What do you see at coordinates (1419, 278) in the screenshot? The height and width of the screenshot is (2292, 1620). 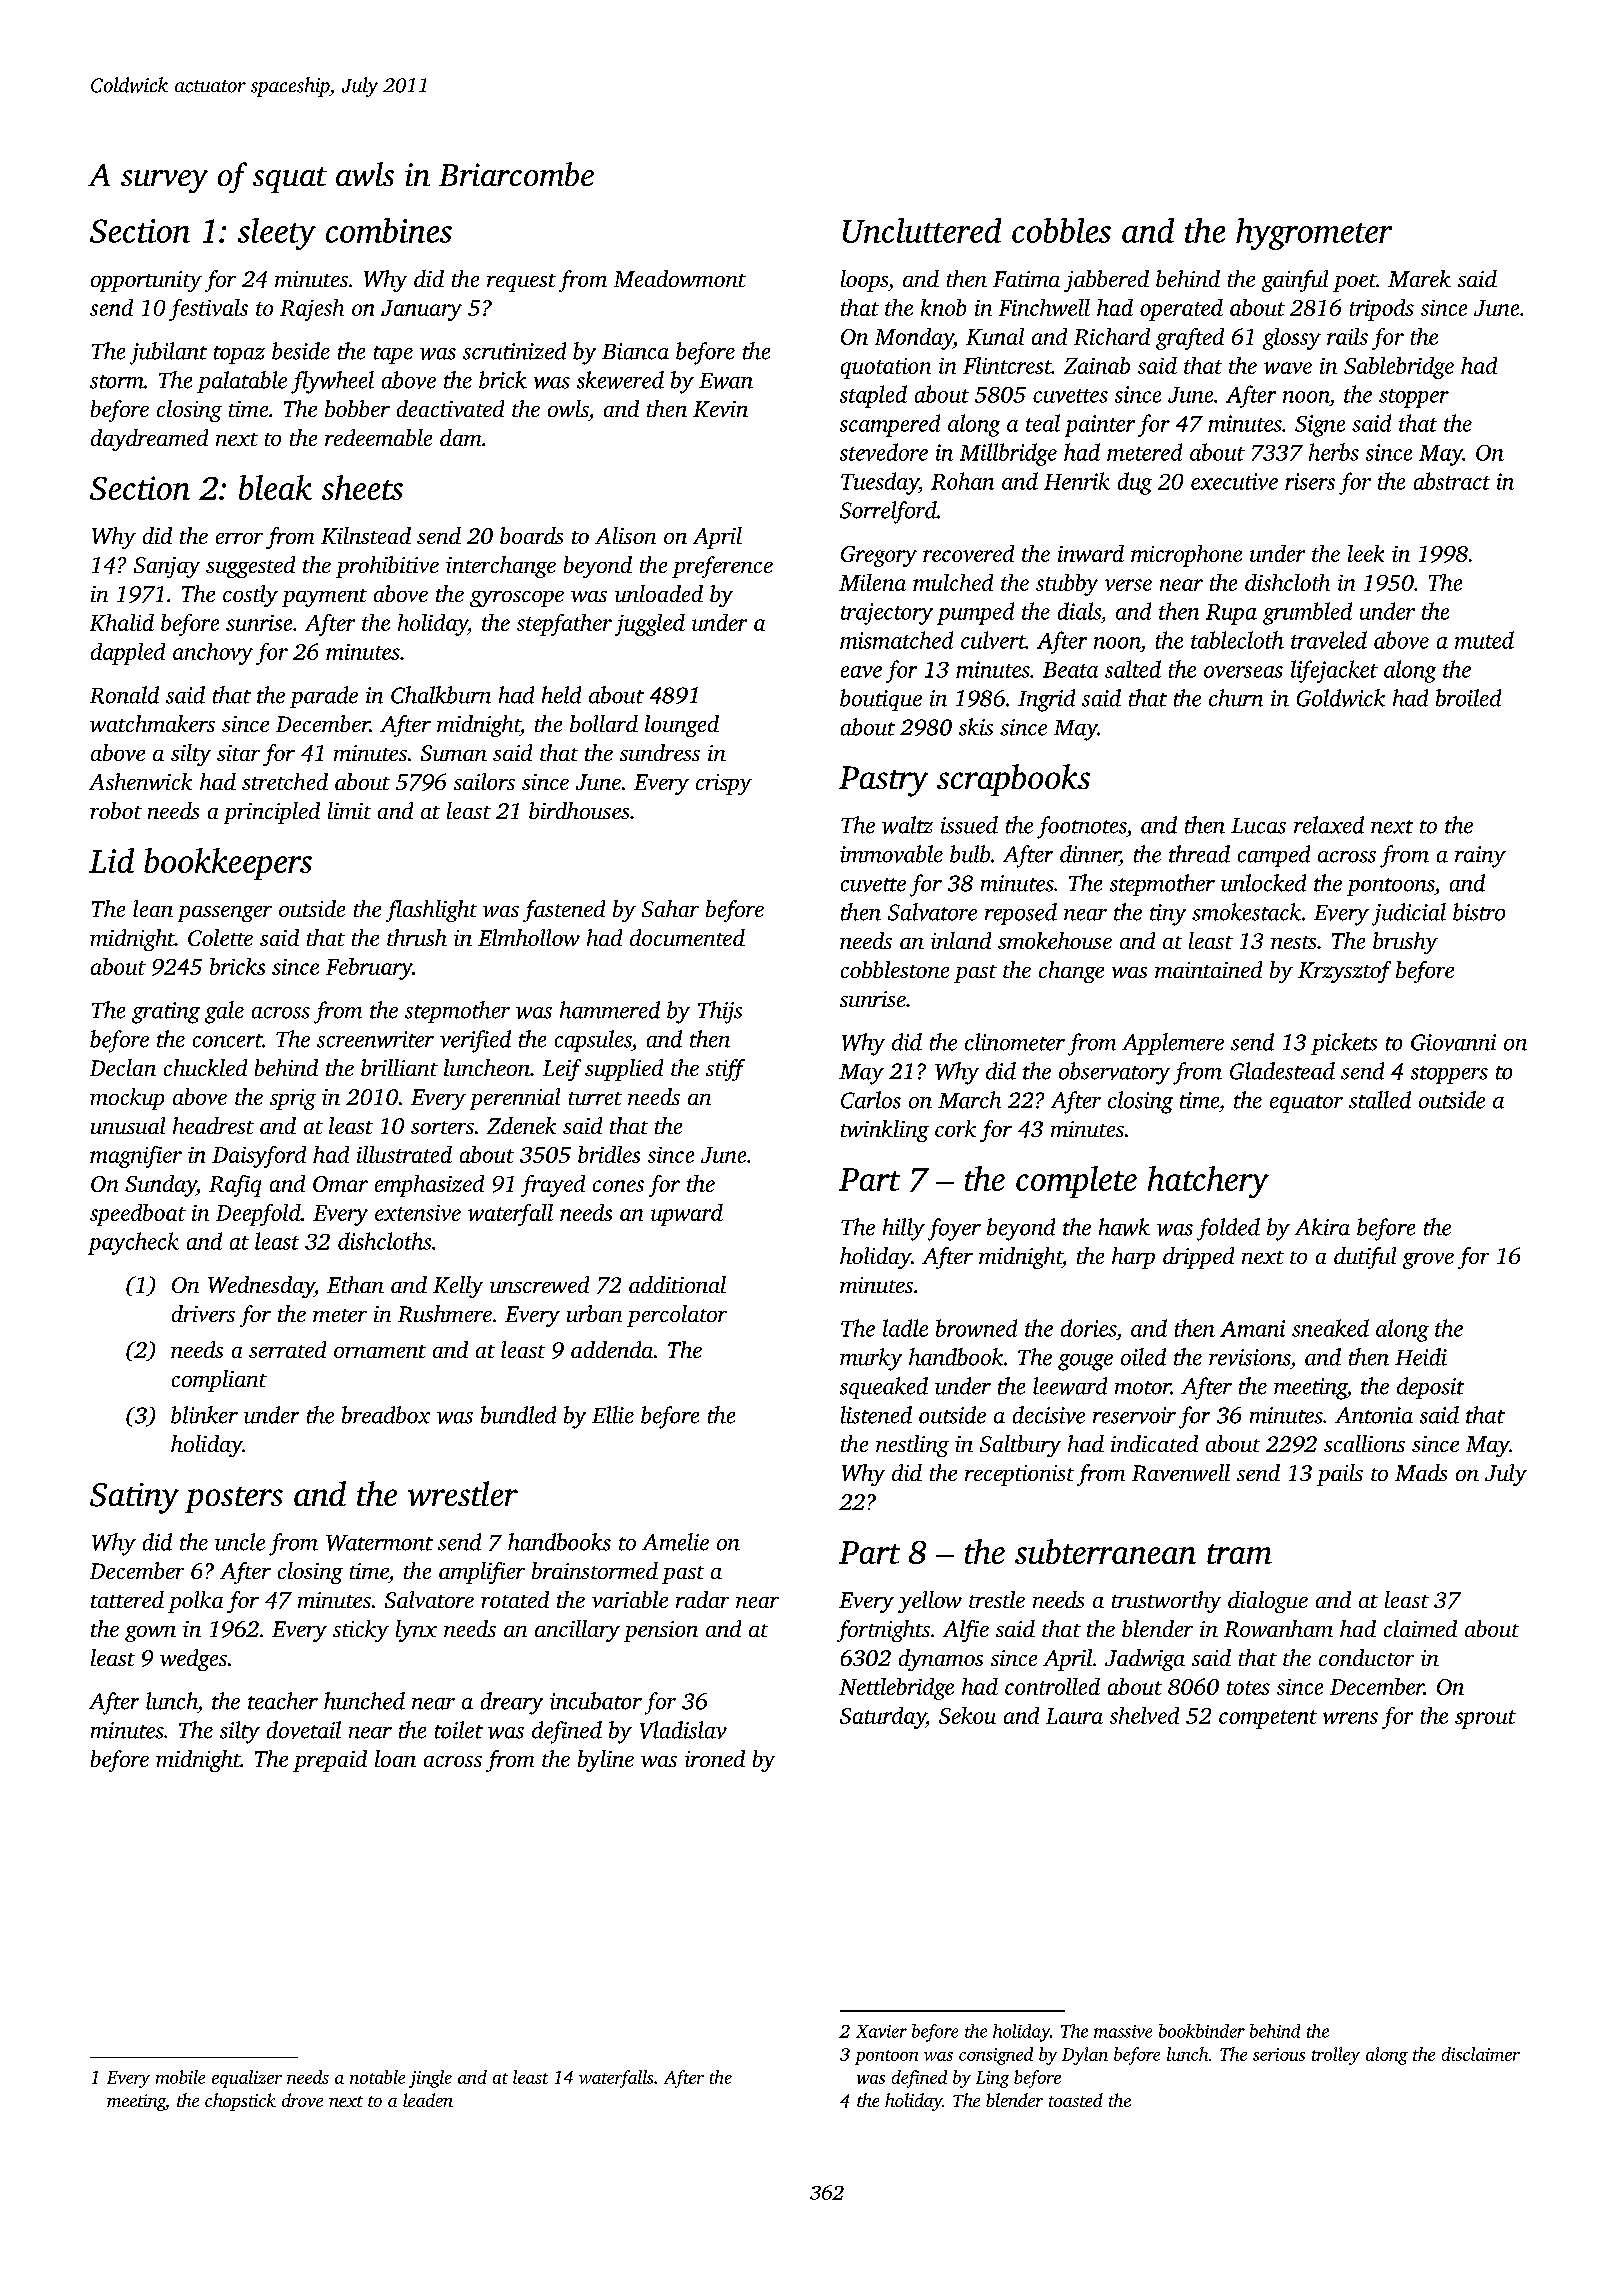 I see `Marek` at bounding box center [1419, 278].
